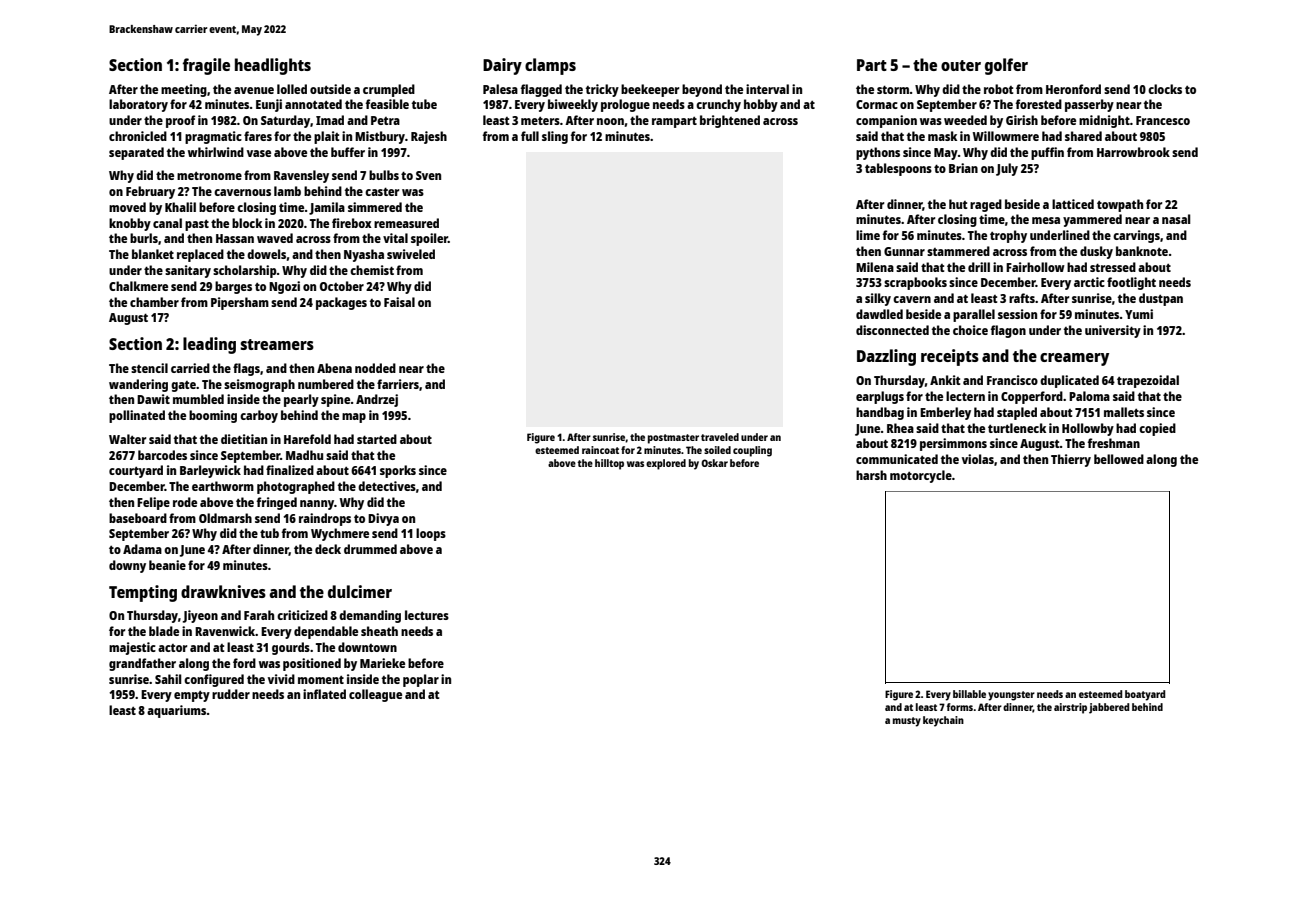 The height and width of the screenshot is (924, 1308). I want to click on metronome, so click(209, 176).
